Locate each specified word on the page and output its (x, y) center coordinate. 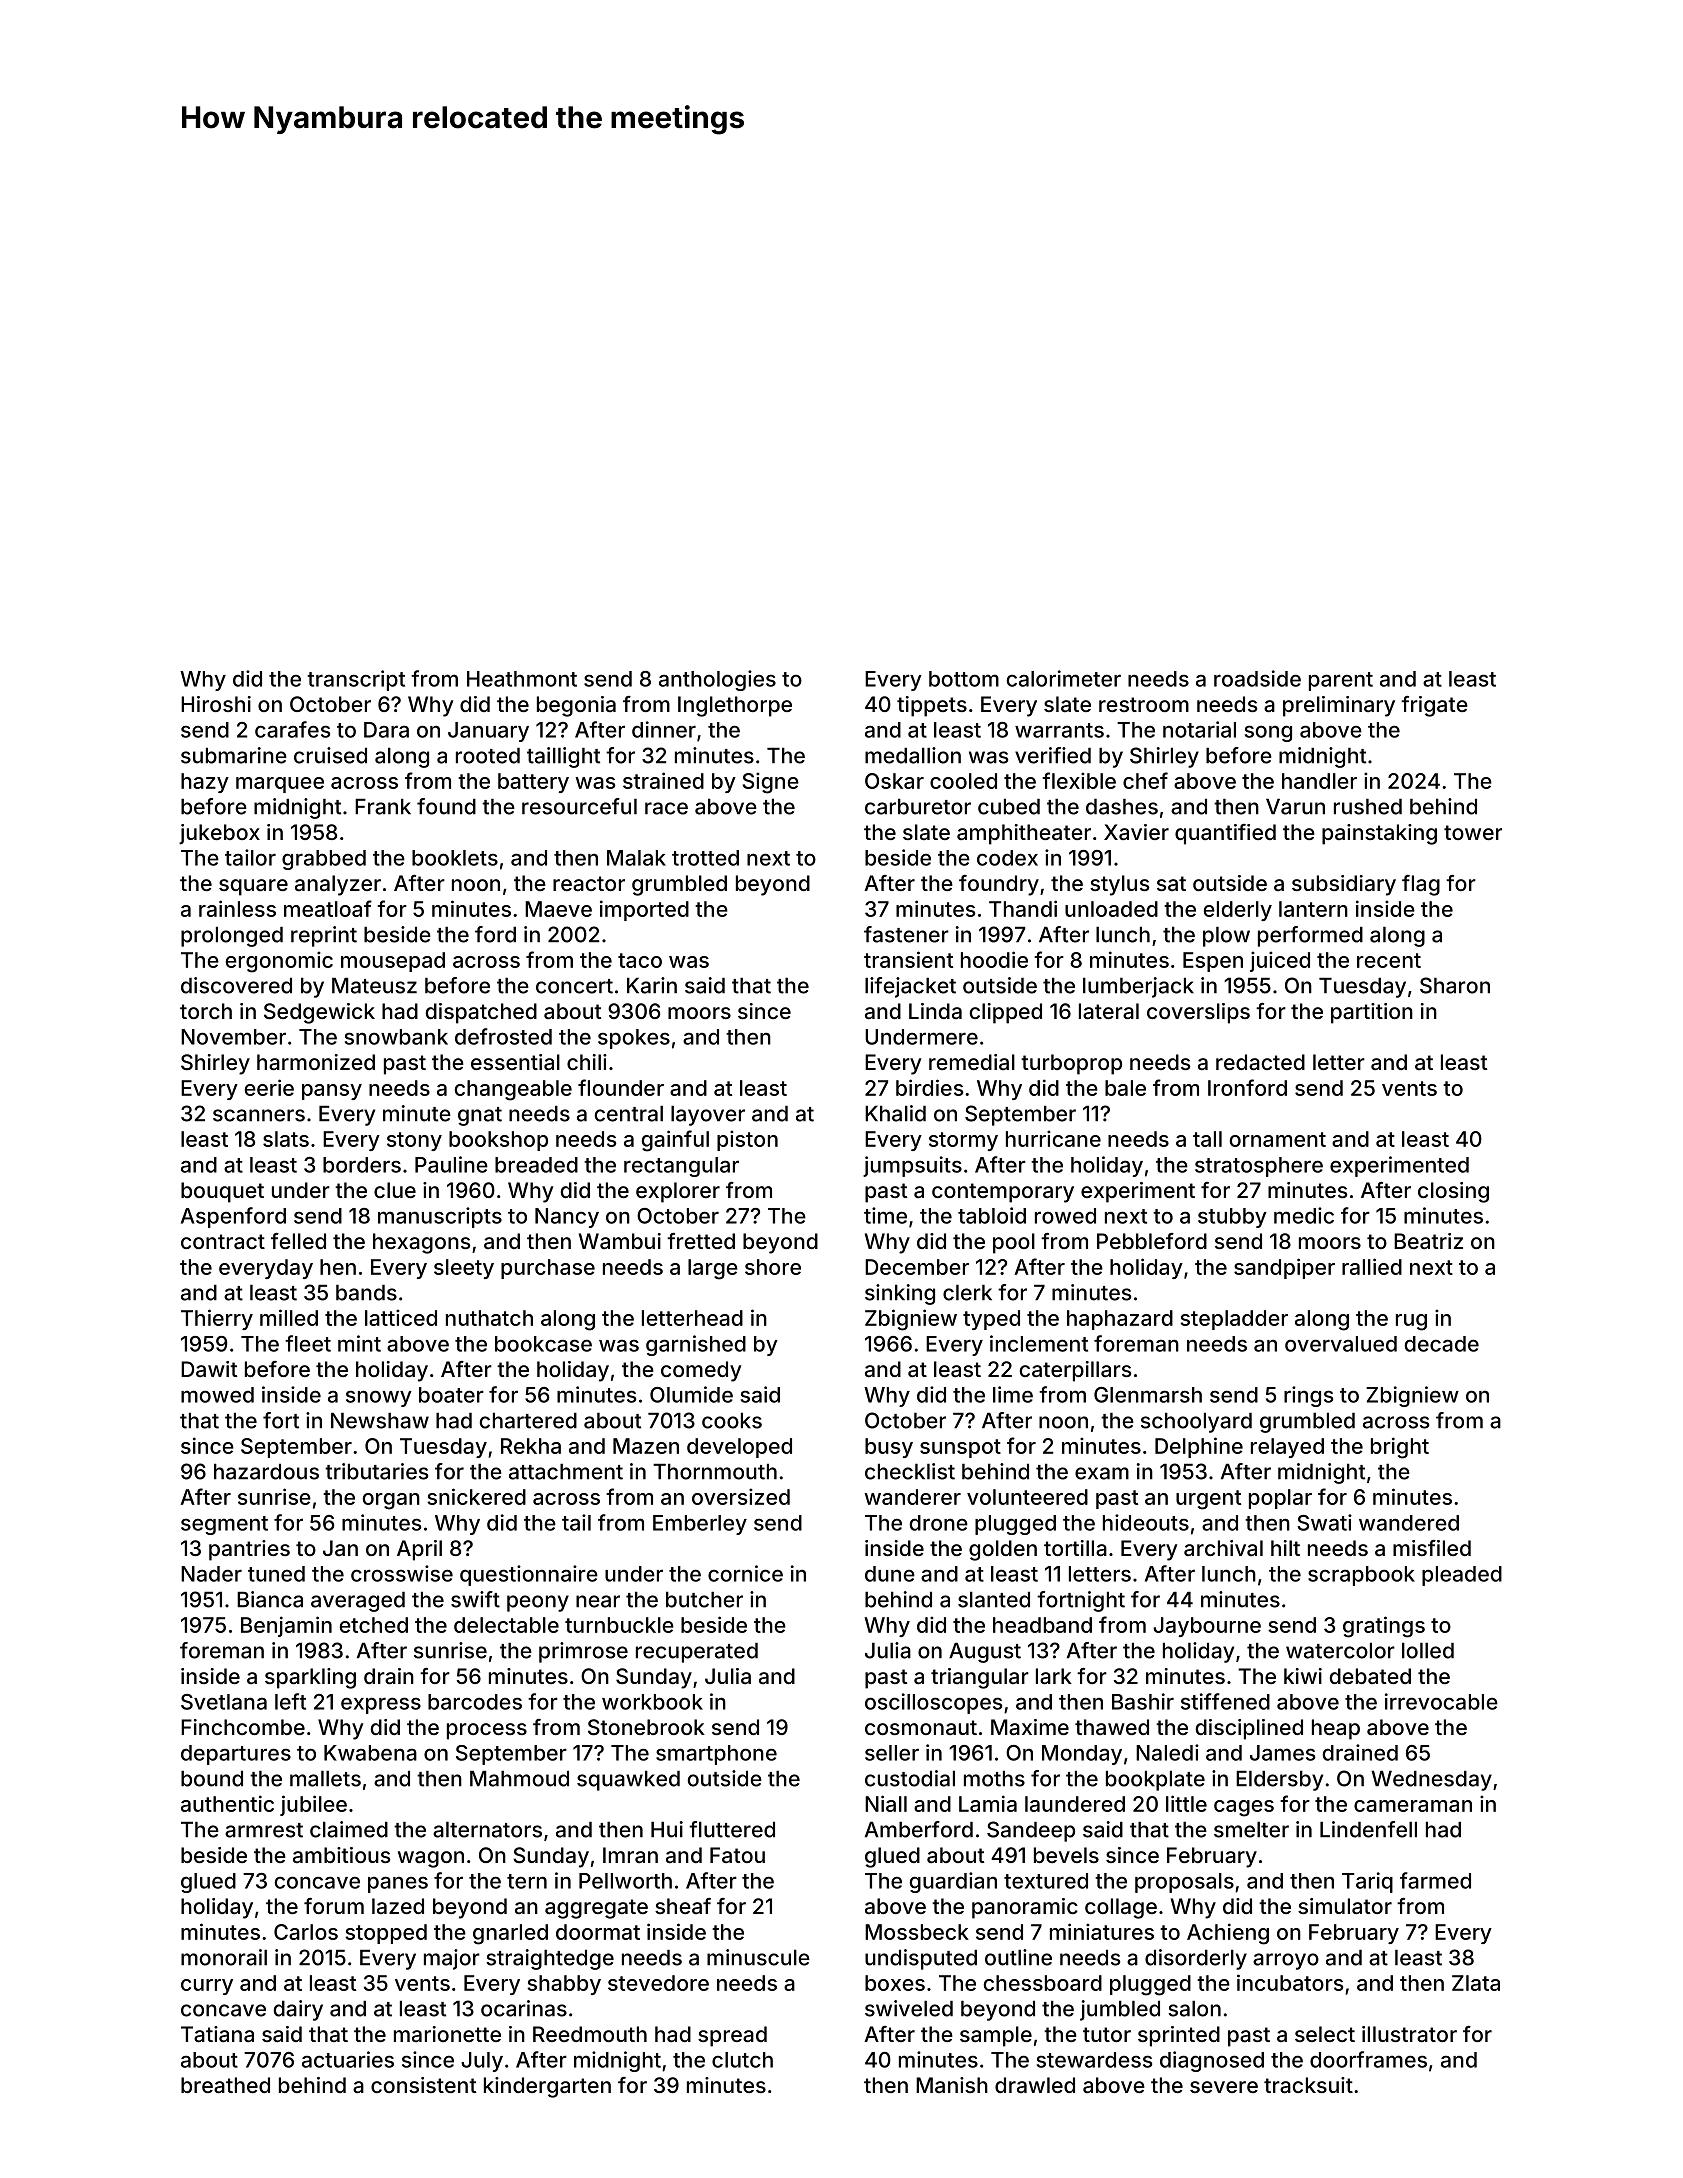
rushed (1368, 806)
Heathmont (522, 679)
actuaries (348, 2059)
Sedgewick (319, 1013)
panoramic (1025, 1908)
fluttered (732, 1829)
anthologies (717, 680)
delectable (506, 1625)
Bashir (1143, 1701)
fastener (906, 934)
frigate (1434, 706)
